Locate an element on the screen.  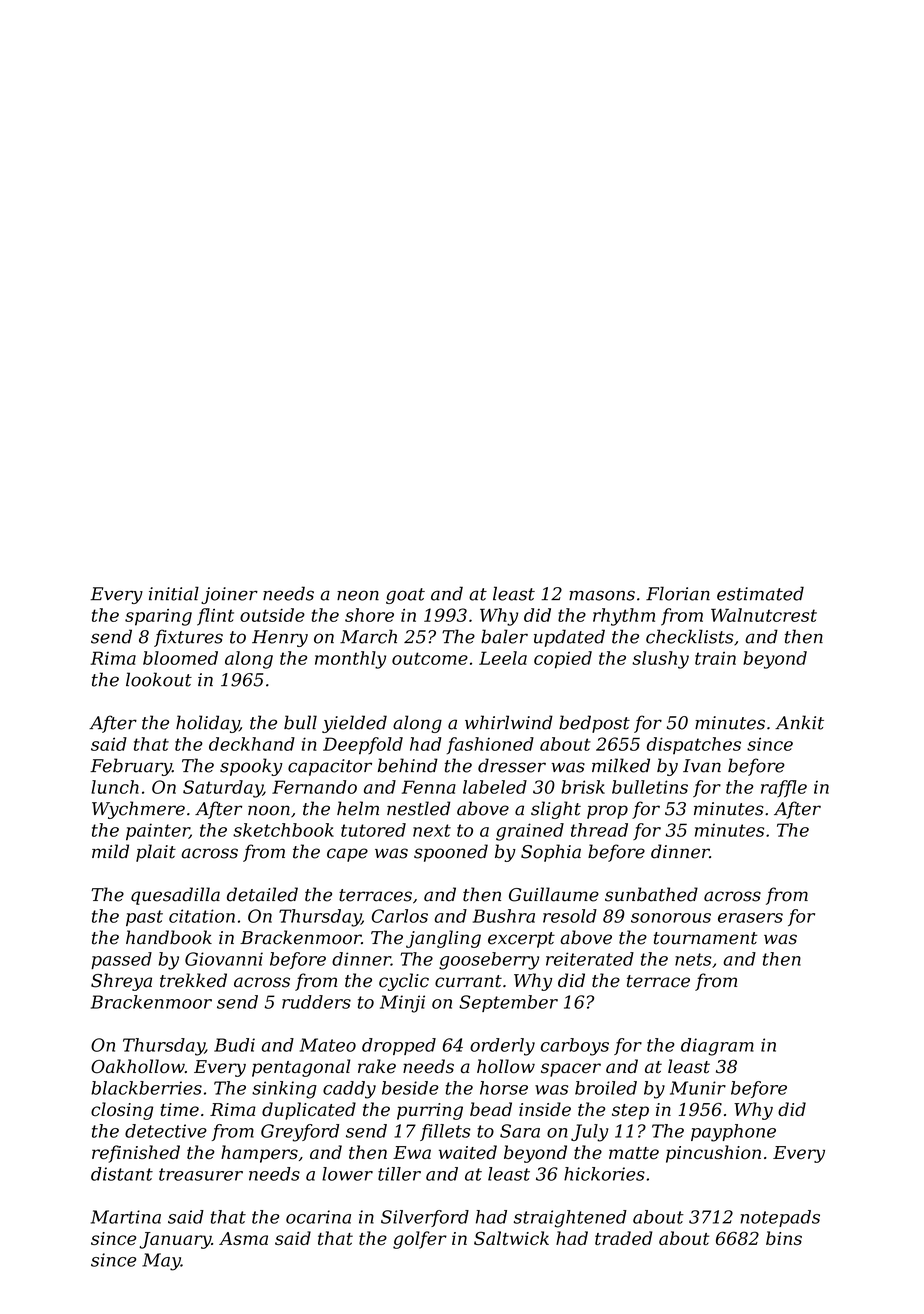
Minji is located at coordinates (402, 1004).
